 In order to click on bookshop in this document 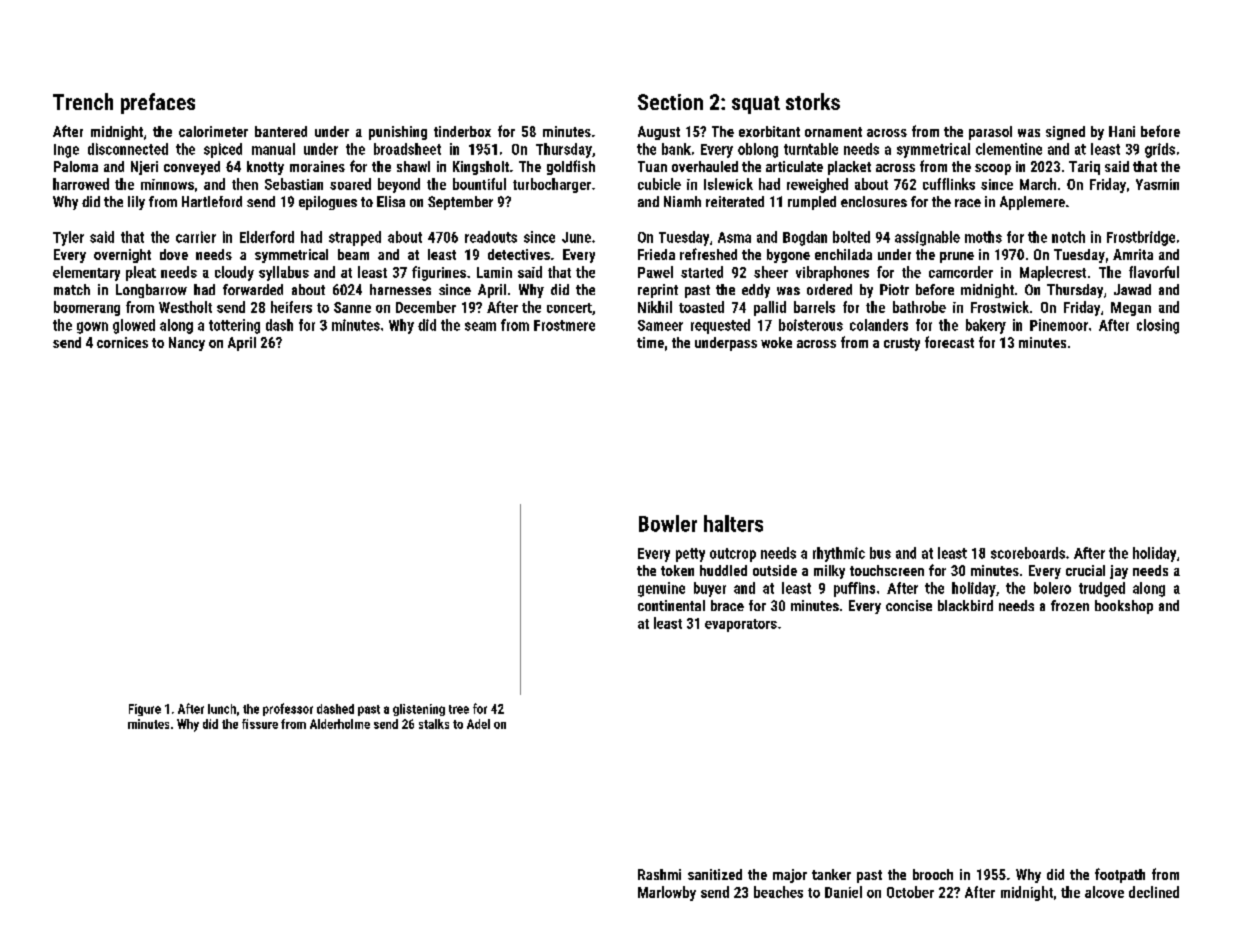, I will do `click(1124, 607)`.
